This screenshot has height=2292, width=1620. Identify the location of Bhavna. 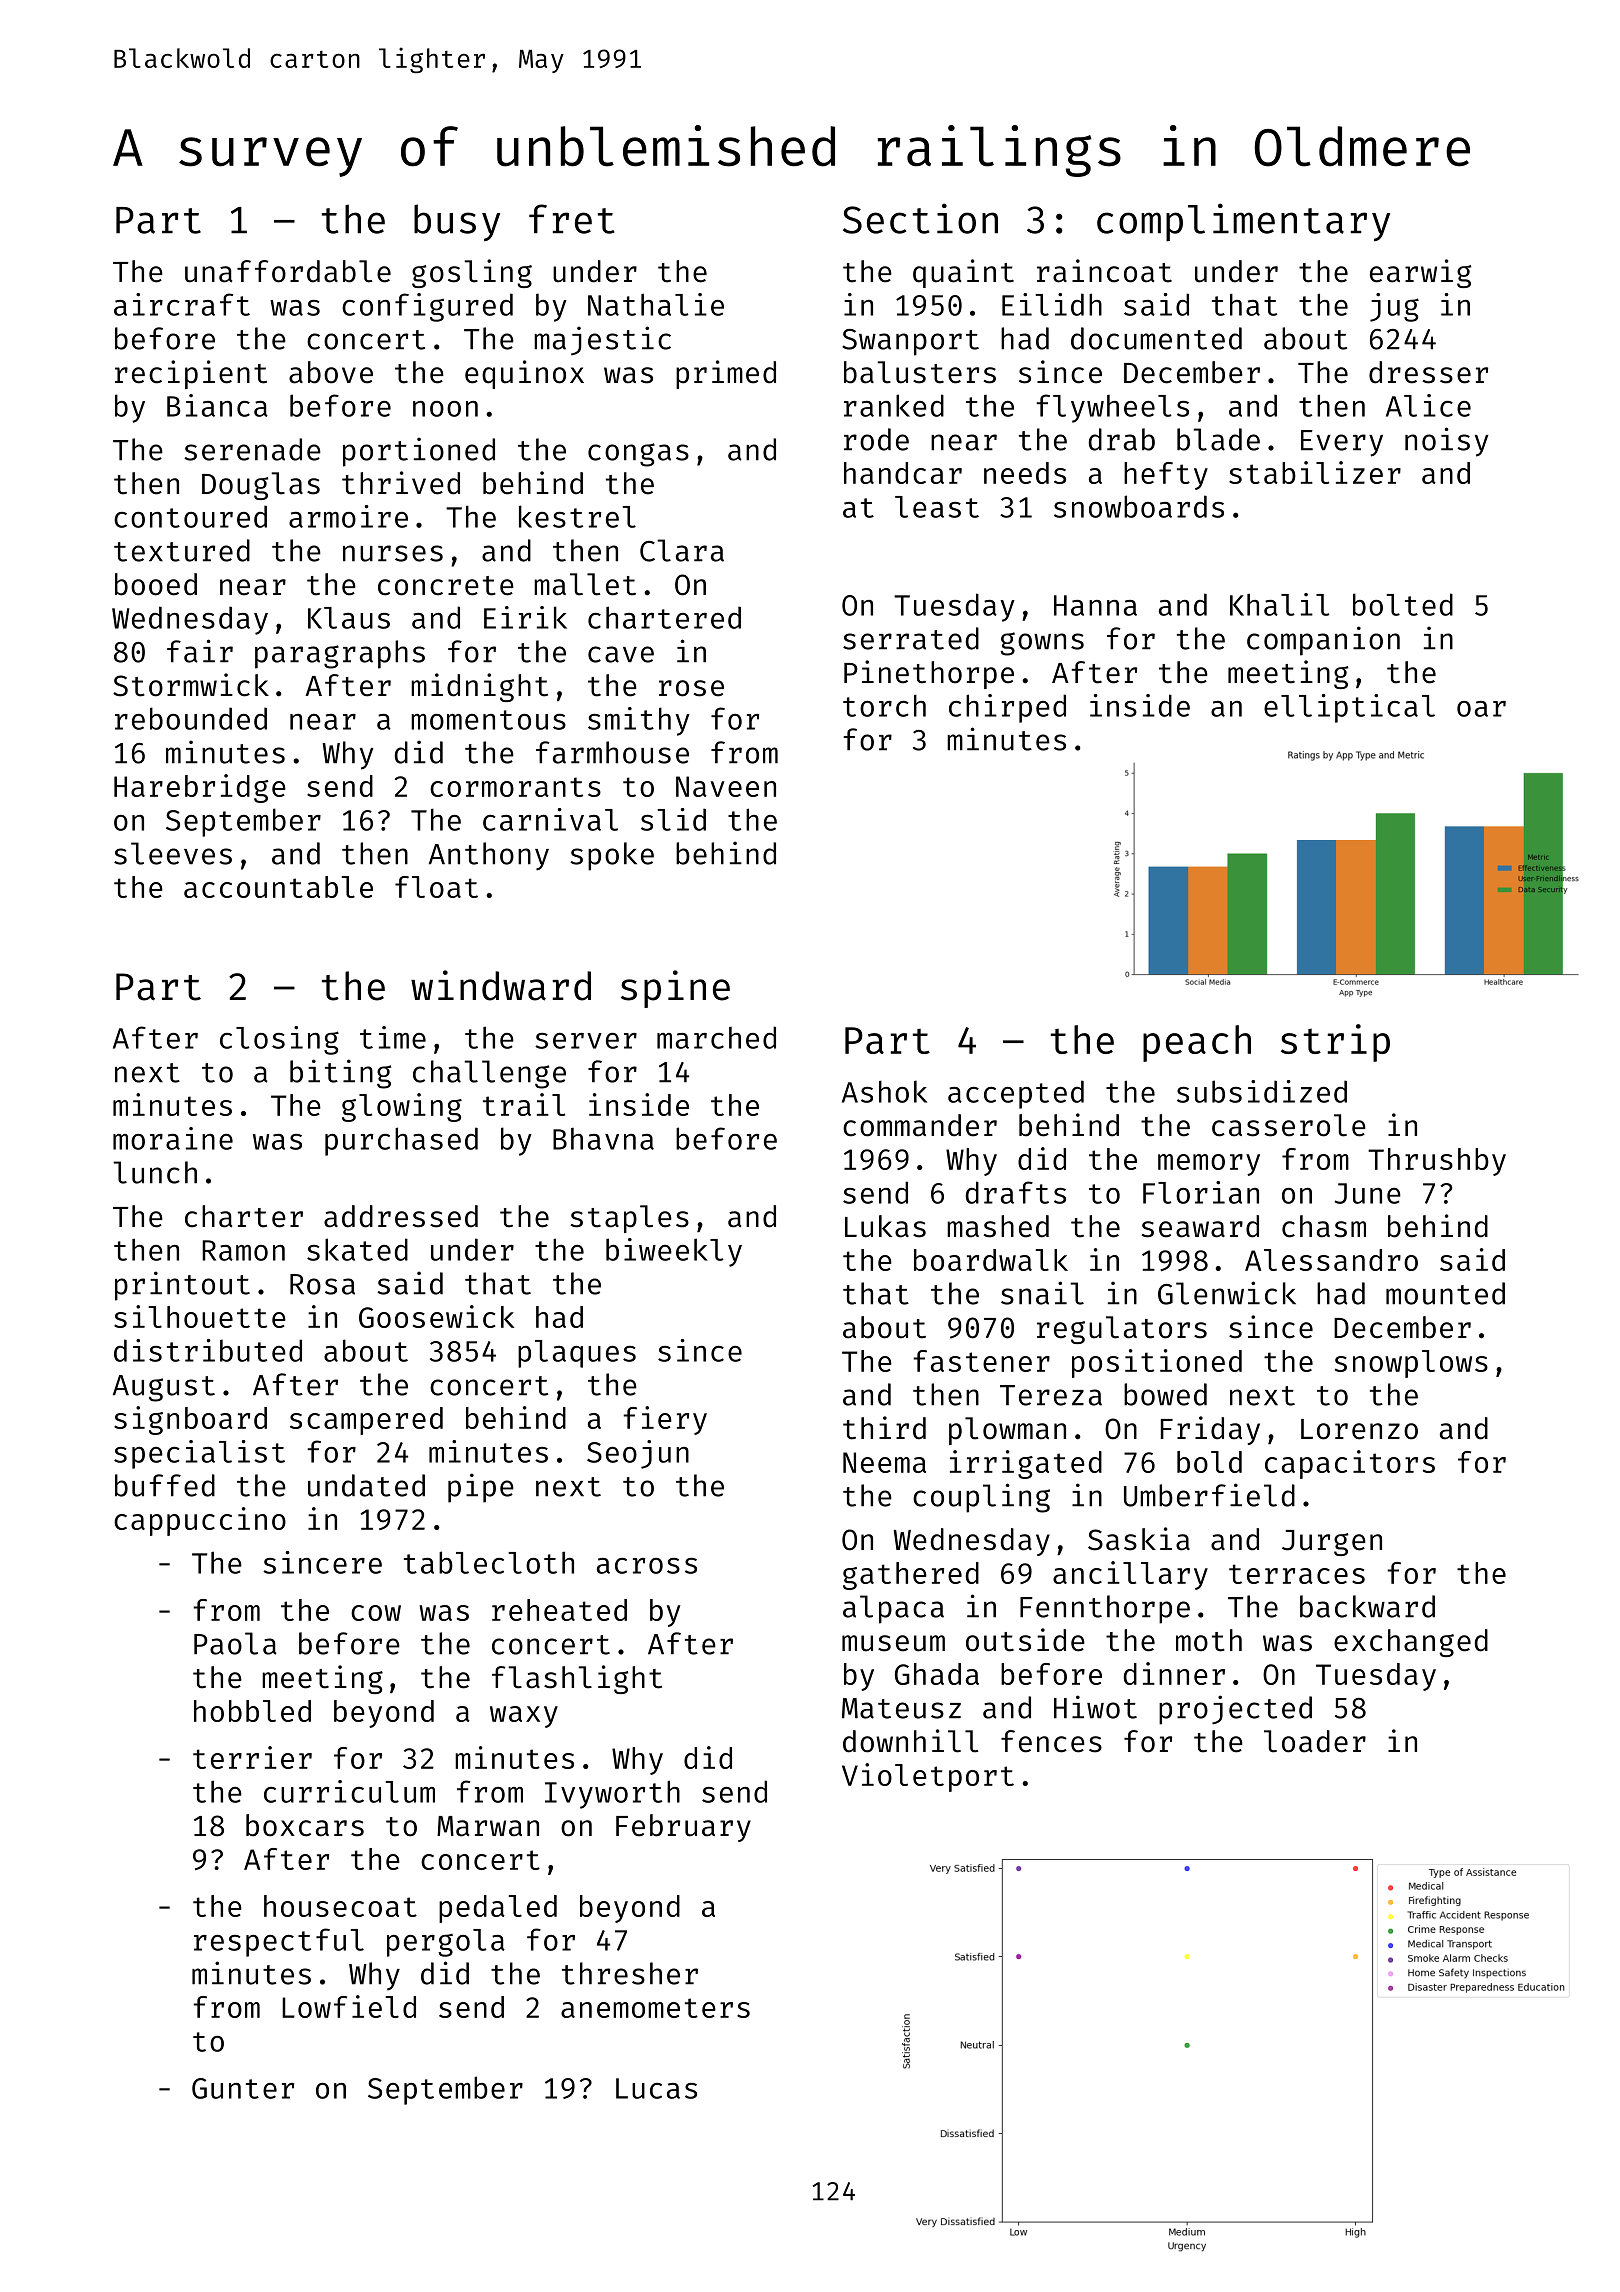
(603, 1139).
